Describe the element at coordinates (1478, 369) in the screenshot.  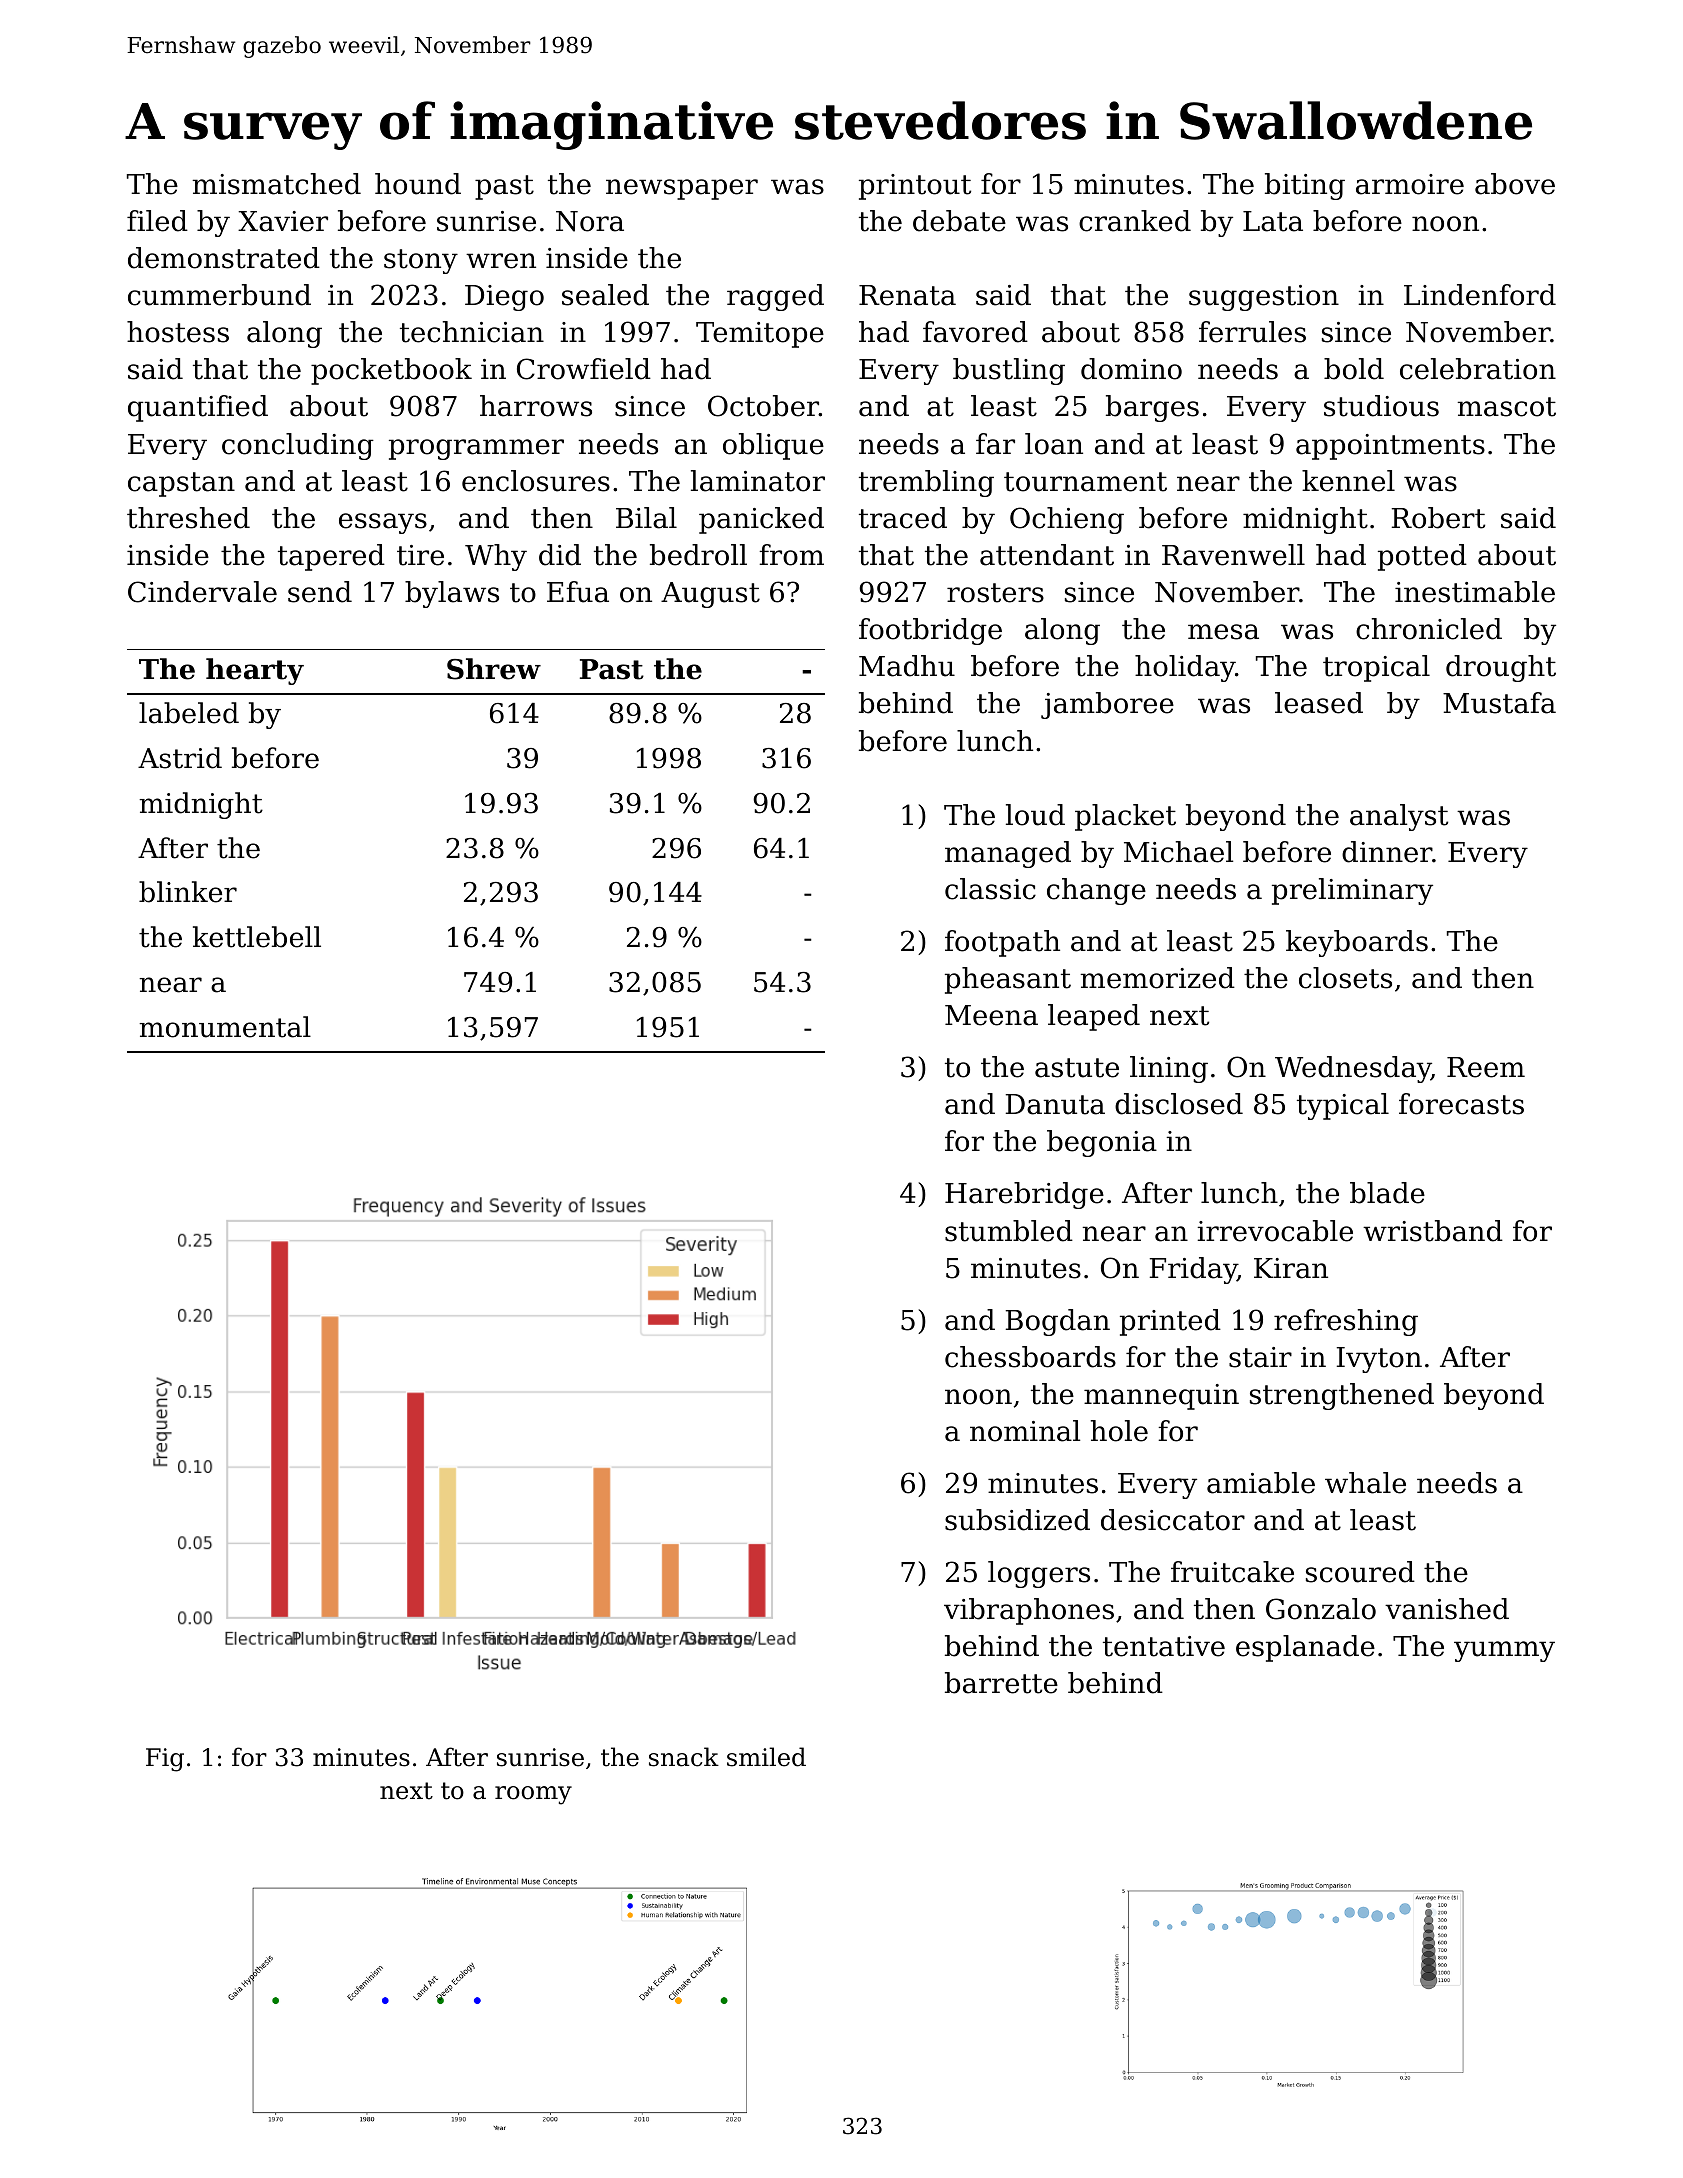
I see `celebration` at that location.
